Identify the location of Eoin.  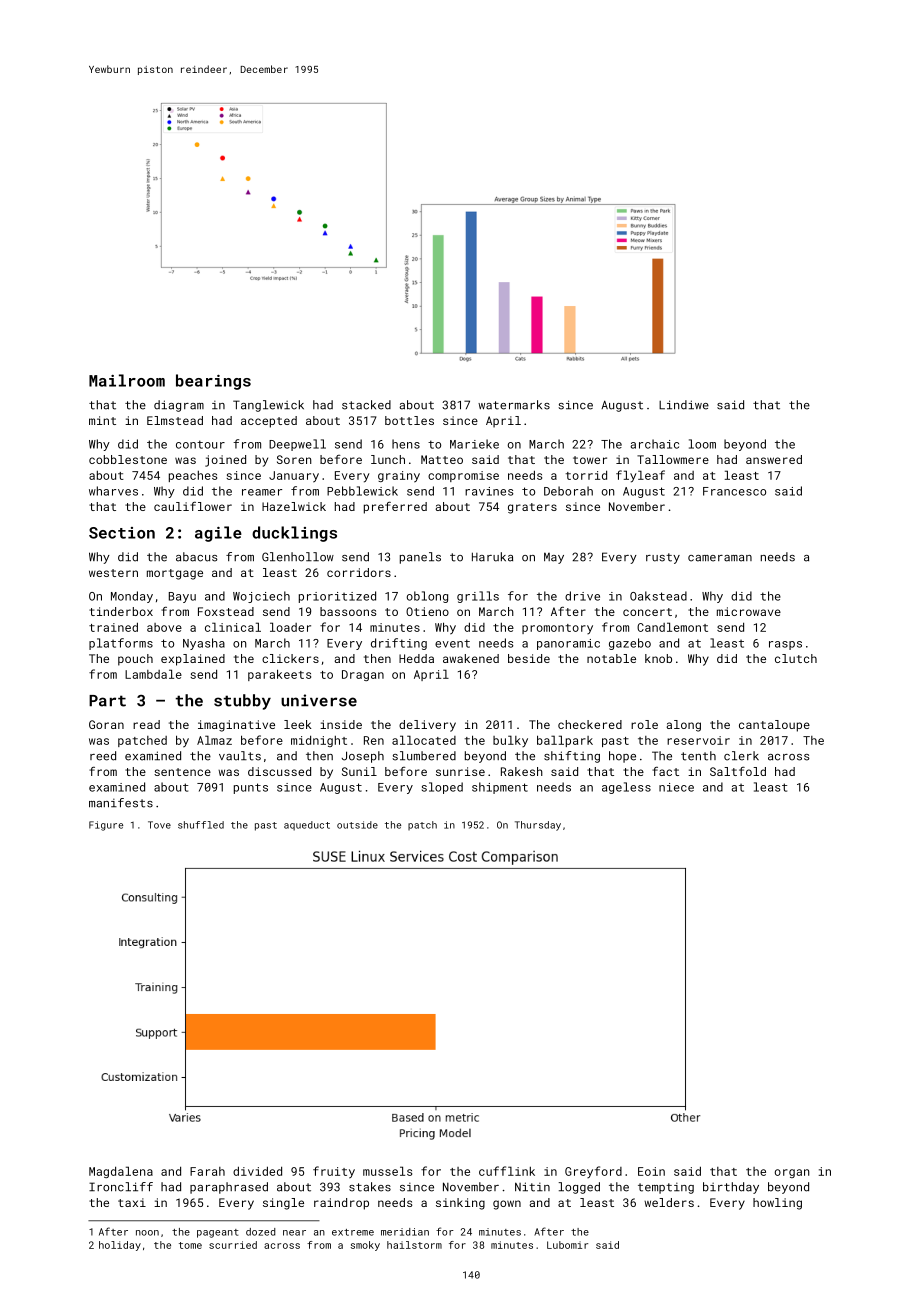
(651, 1171).
